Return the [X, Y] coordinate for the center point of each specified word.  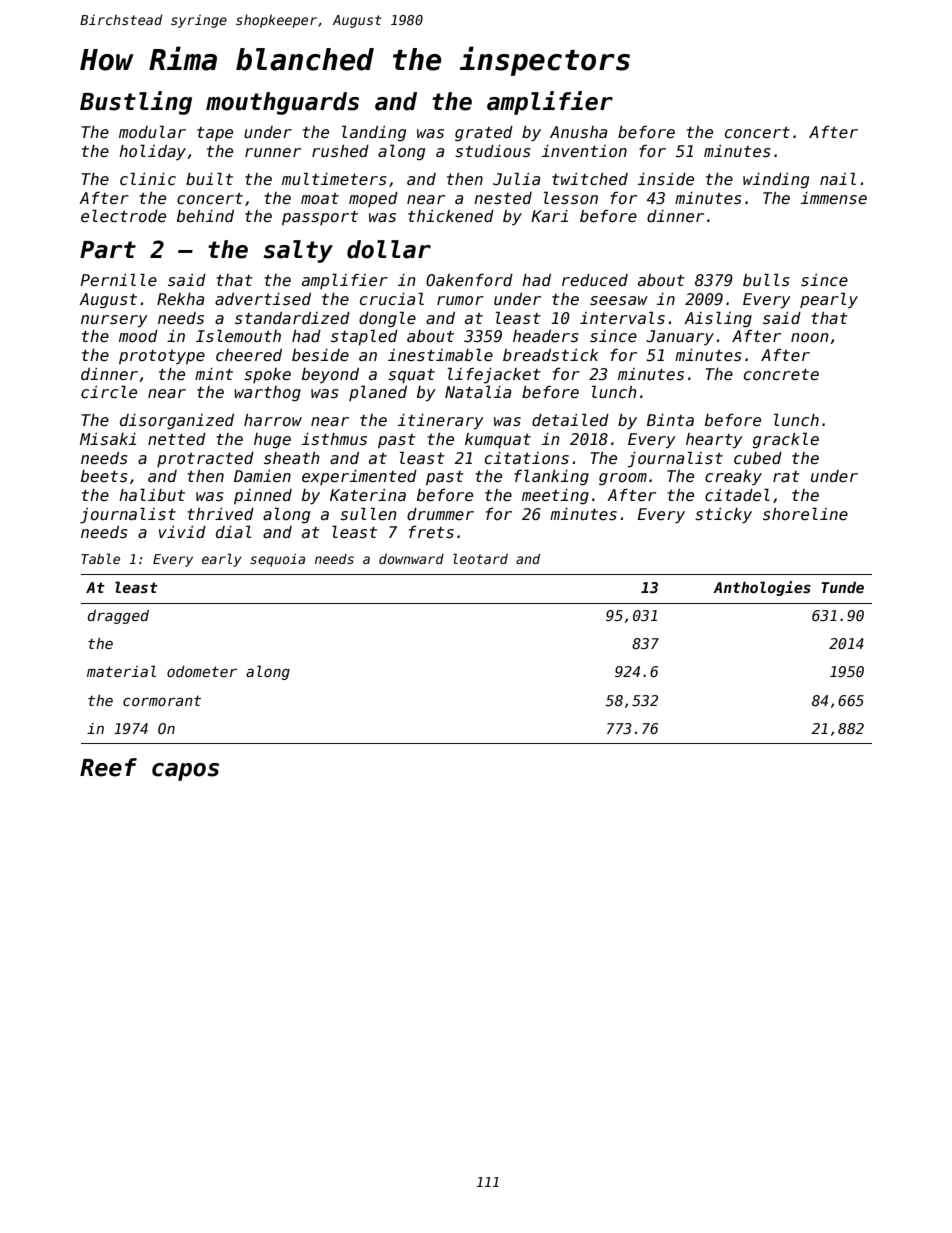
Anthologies [762, 588]
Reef [108, 767]
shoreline [805, 513]
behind [205, 216]
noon [810, 337]
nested [503, 198]
